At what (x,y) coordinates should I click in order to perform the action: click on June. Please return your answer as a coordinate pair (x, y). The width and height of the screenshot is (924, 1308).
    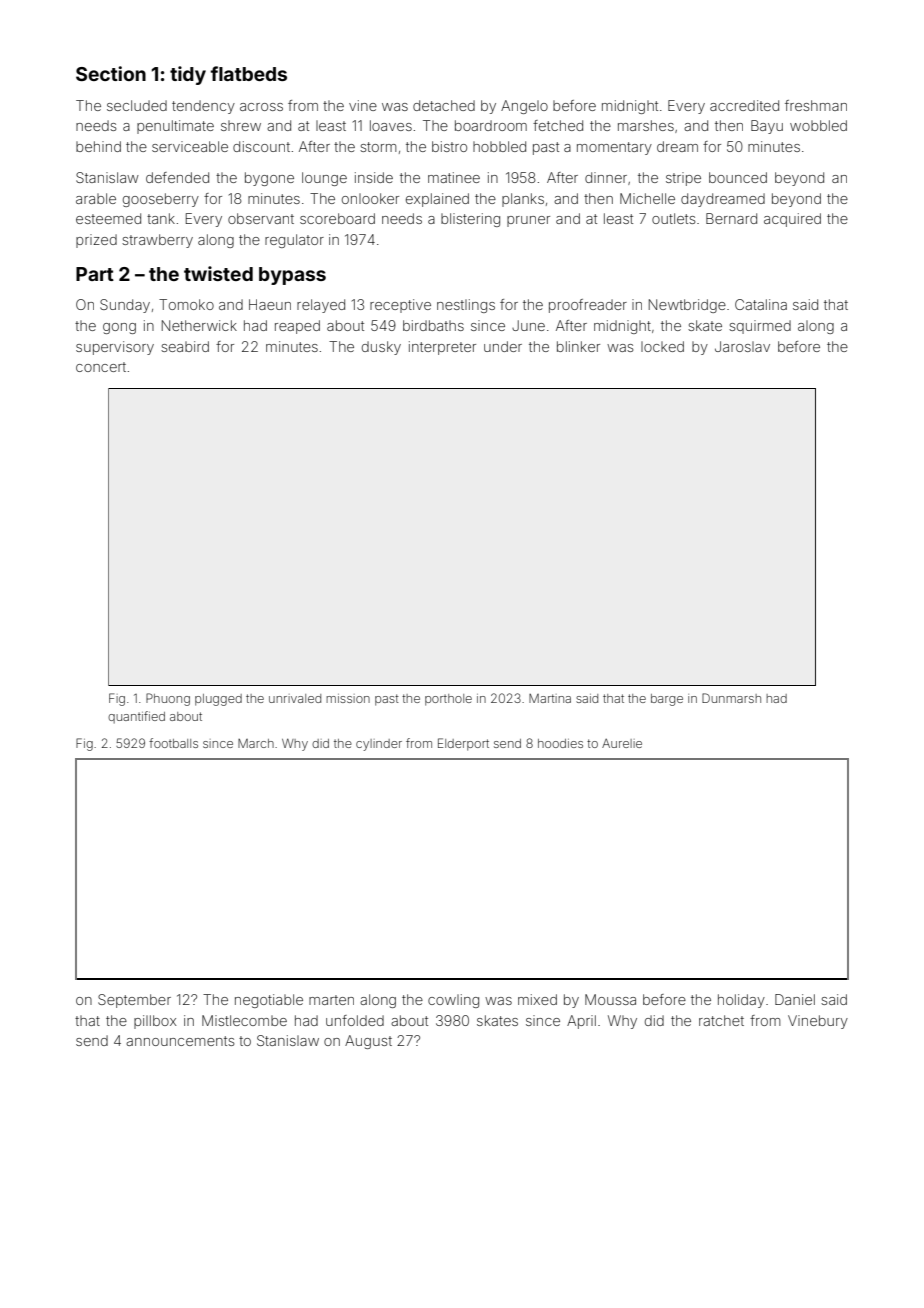
    Looking at the image, I should click on (528, 325).
